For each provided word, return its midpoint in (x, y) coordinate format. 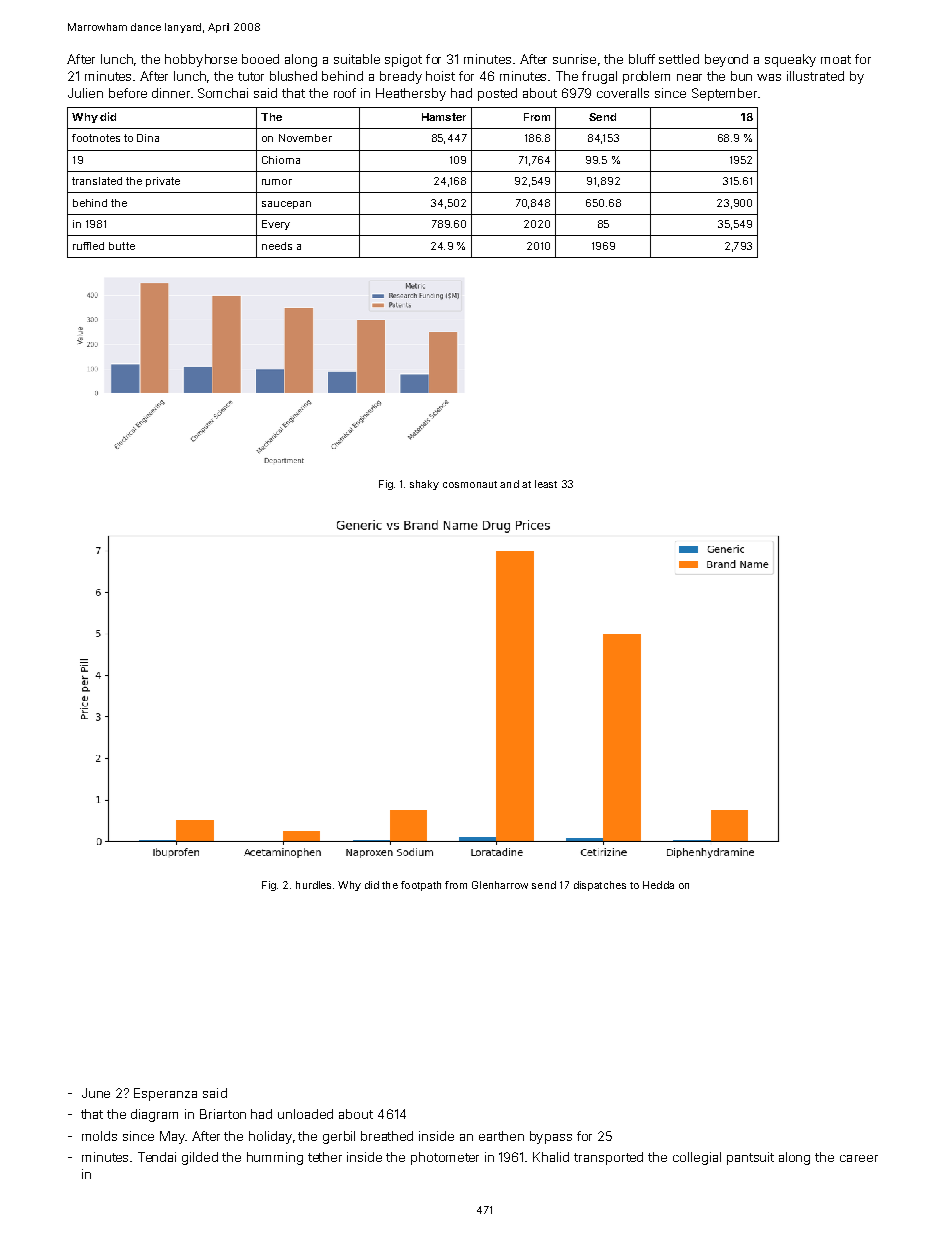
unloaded (305, 1114)
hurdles (313, 885)
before (128, 93)
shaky (424, 485)
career (859, 1158)
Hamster (444, 117)
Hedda (658, 885)
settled (679, 59)
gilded (200, 1158)
